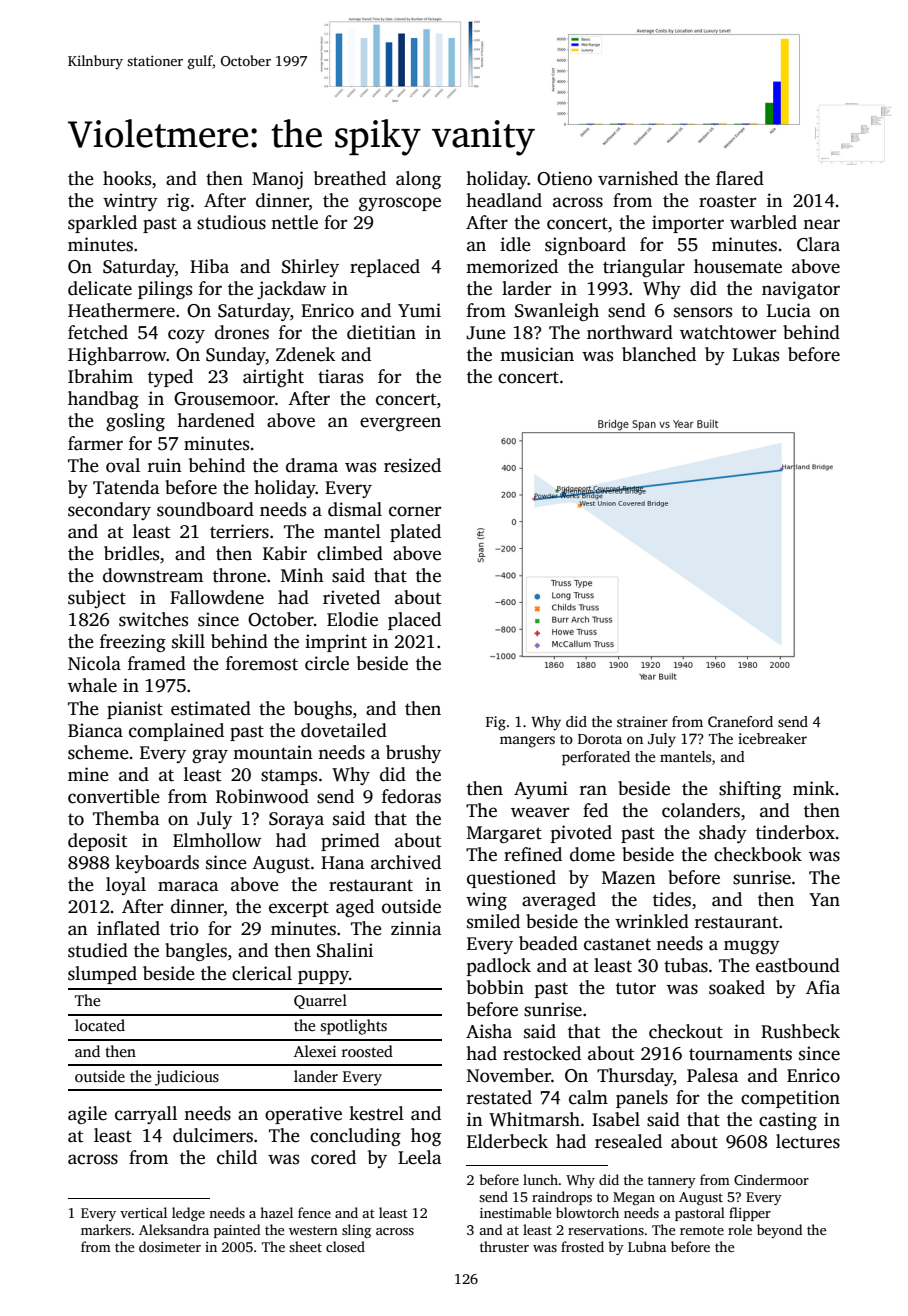 Image resolution: width=908 pixels, height=1316 pixels. What do you see at coordinates (727, 201) in the image?
I see `roaster` at bounding box center [727, 201].
